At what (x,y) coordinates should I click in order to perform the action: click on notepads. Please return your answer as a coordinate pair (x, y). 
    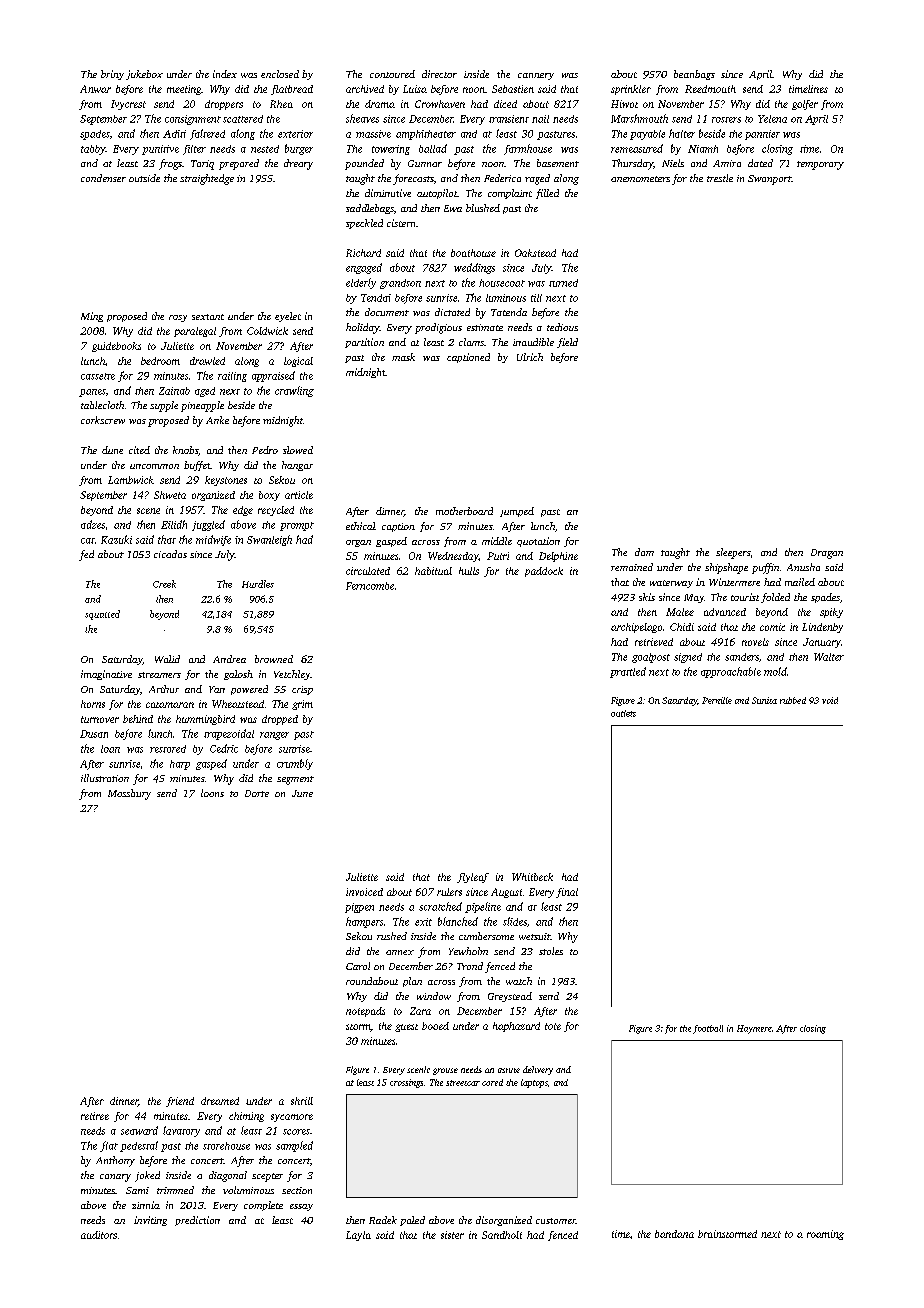
    Looking at the image, I should click on (365, 1012).
